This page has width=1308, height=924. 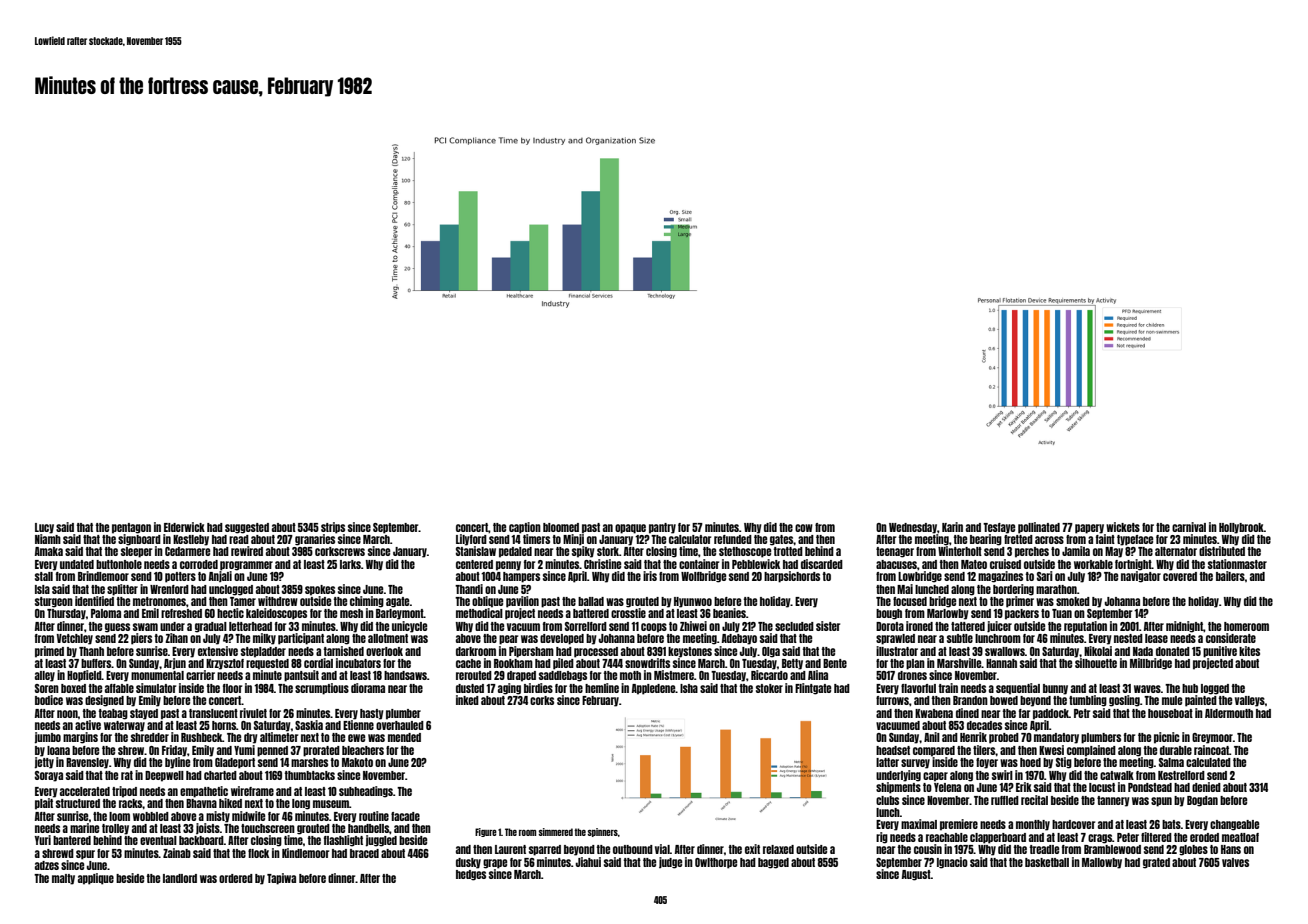 What do you see at coordinates (1234, 825) in the page?
I see `changeable` at bounding box center [1234, 825].
